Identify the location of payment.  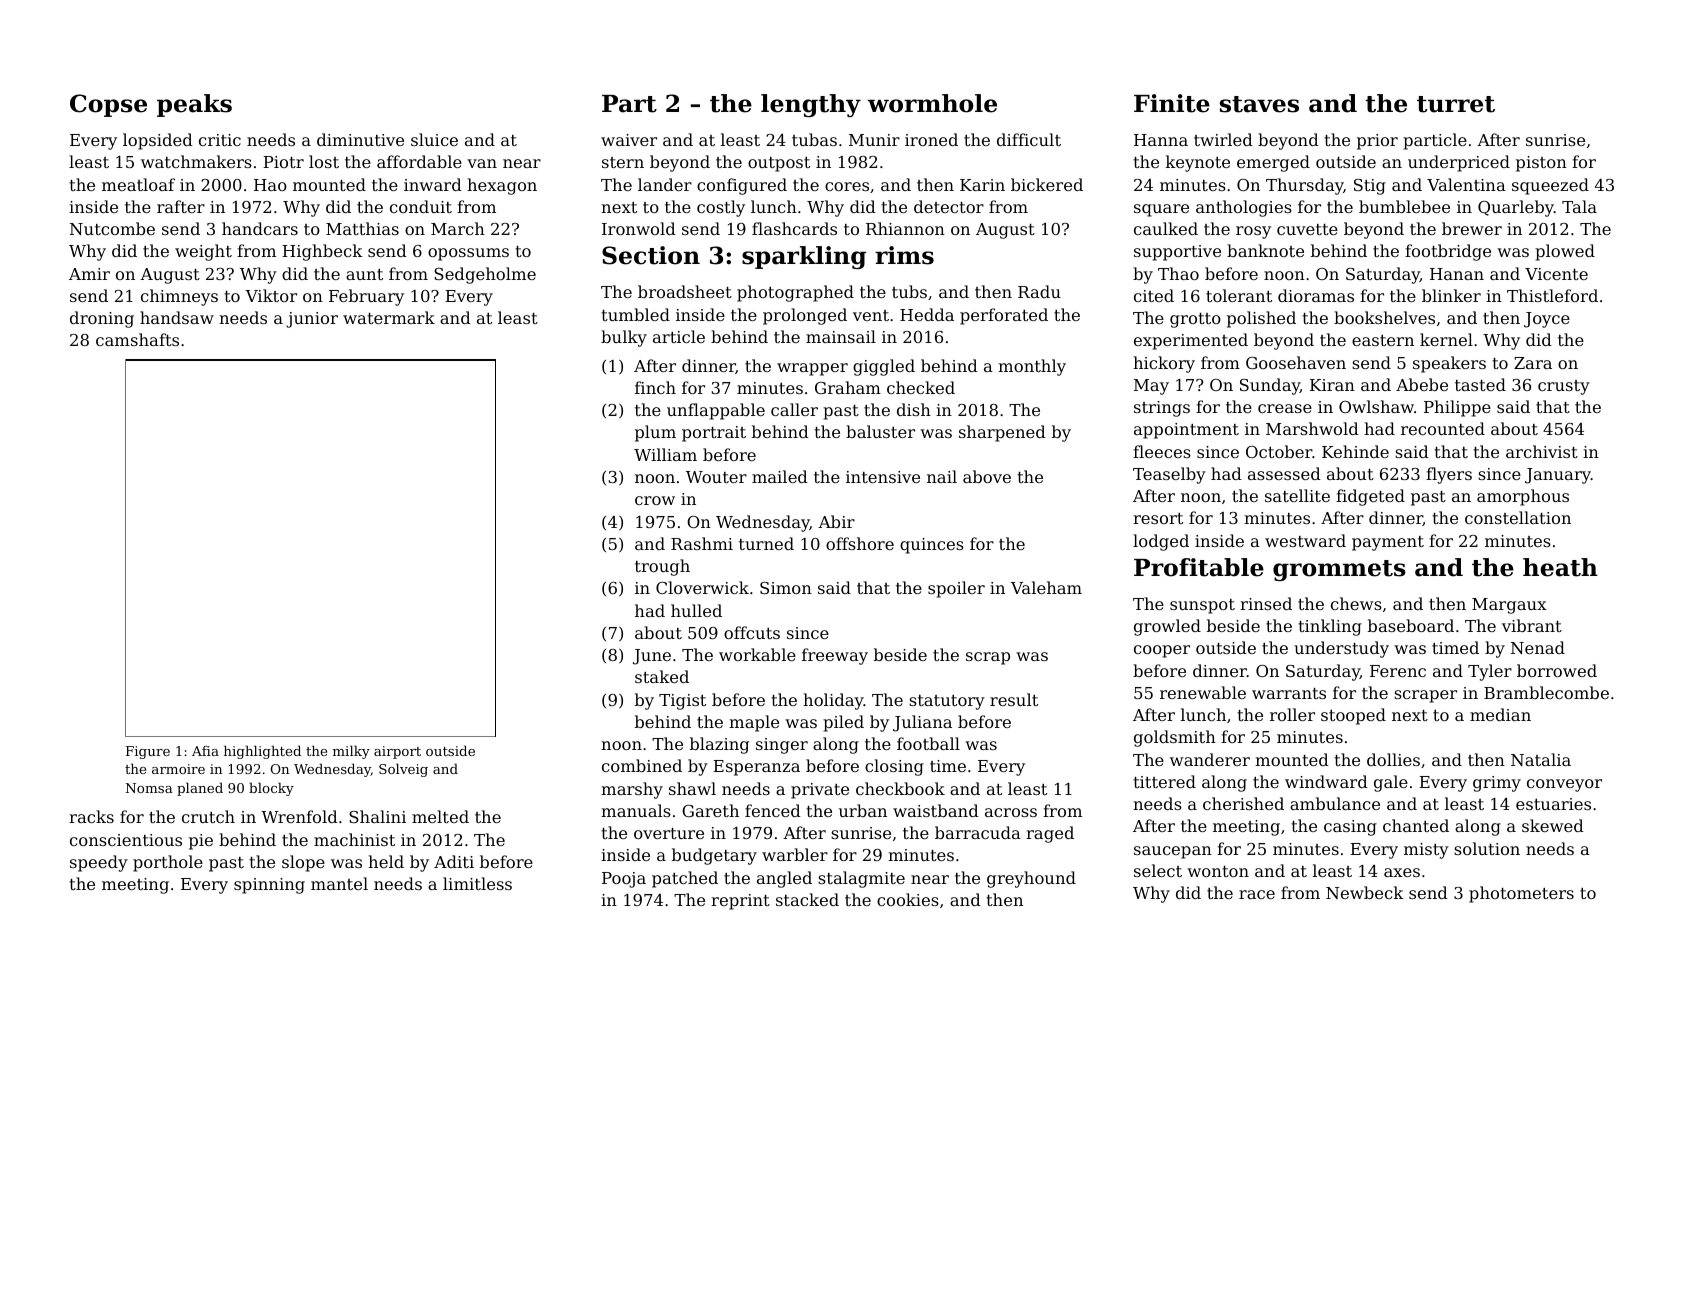
(1388, 543).
